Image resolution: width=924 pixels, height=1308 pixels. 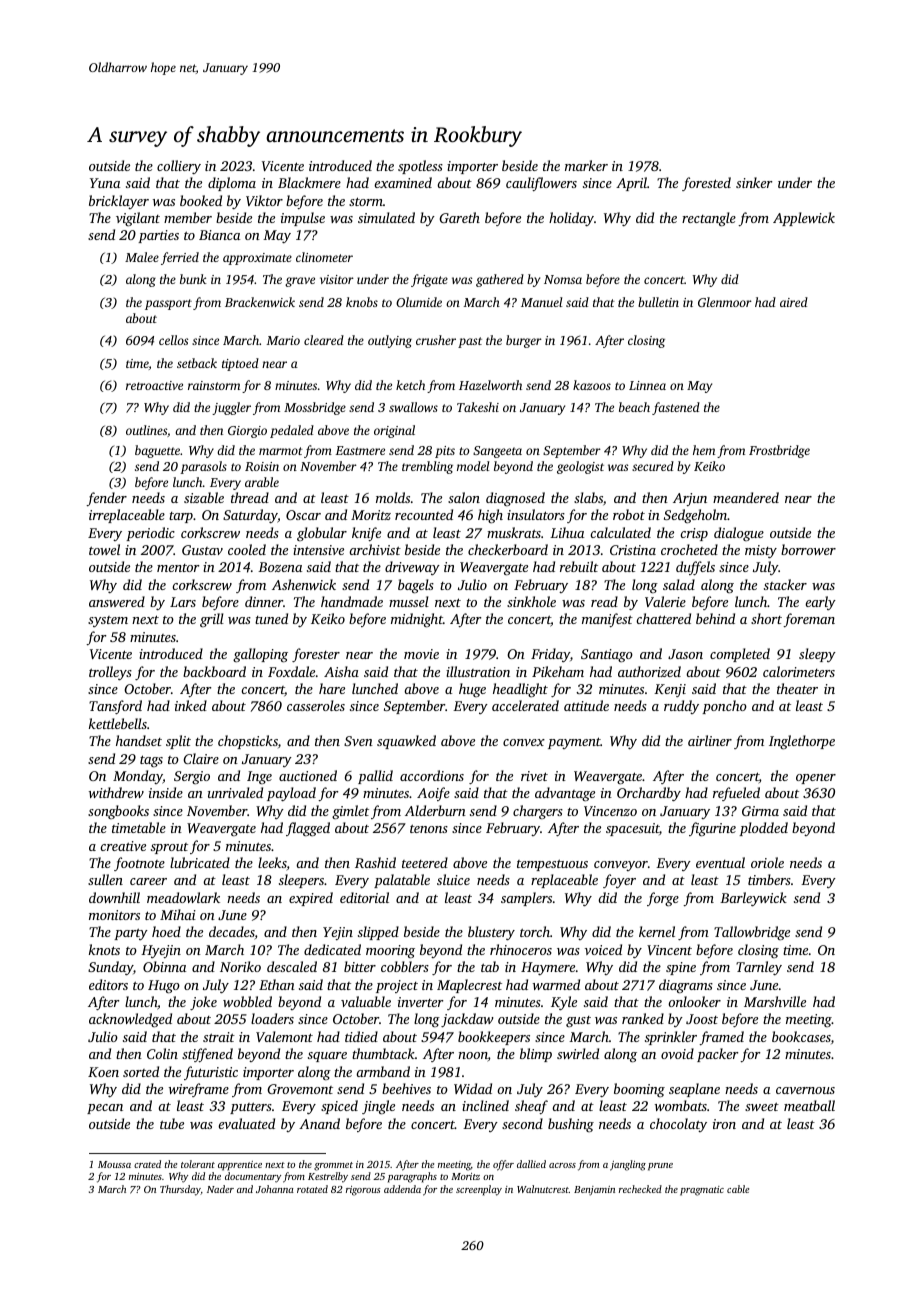 I want to click on retroactive, so click(x=154, y=385).
